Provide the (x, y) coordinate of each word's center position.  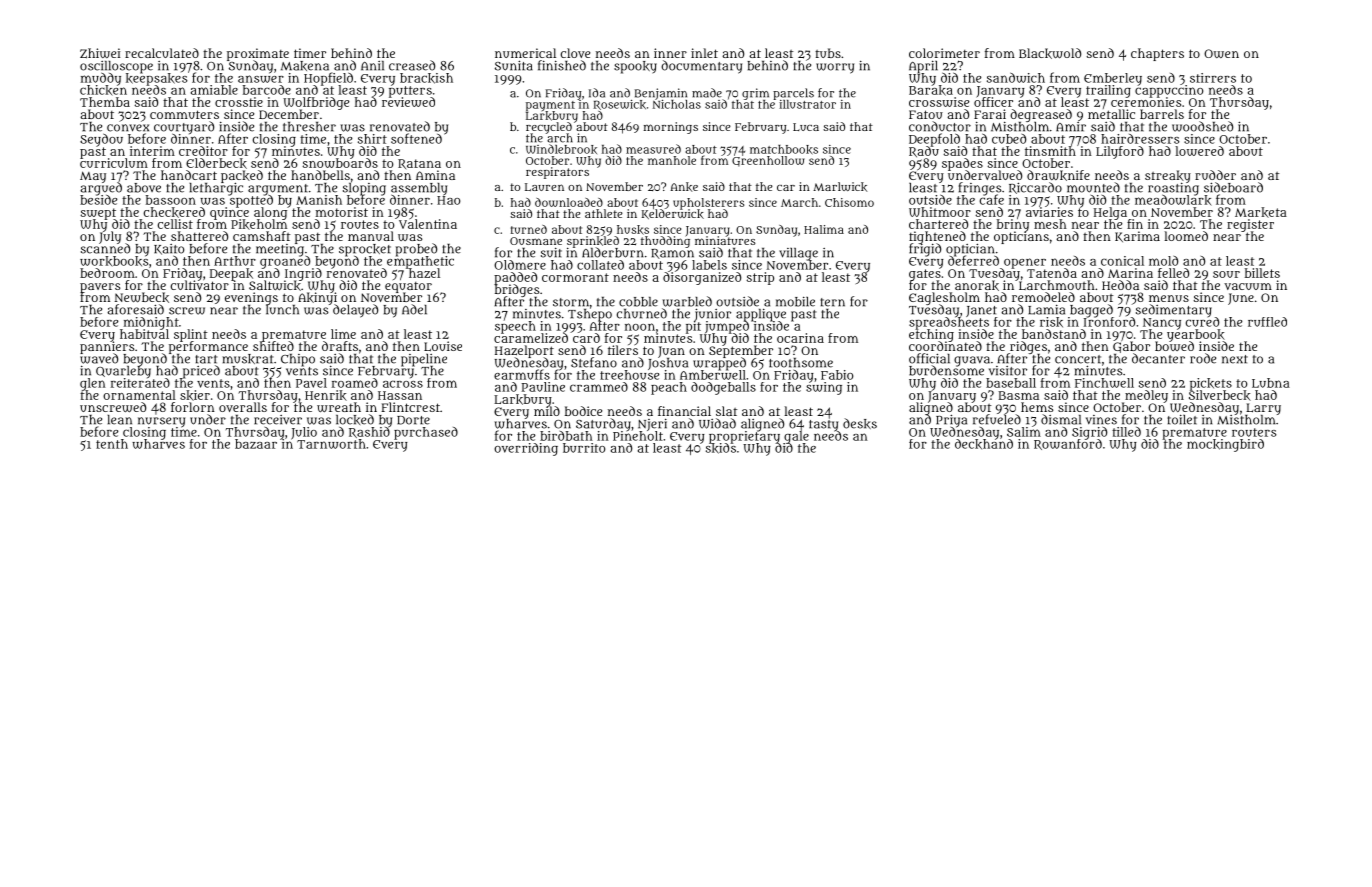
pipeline (424, 360)
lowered (1199, 151)
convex (128, 128)
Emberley (1113, 79)
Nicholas (677, 104)
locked (355, 419)
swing (824, 388)
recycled (549, 128)
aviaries (1049, 212)
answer (261, 79)
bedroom (107, 273)
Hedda (1120, 285)
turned (529, 229)
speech (515, 327)
